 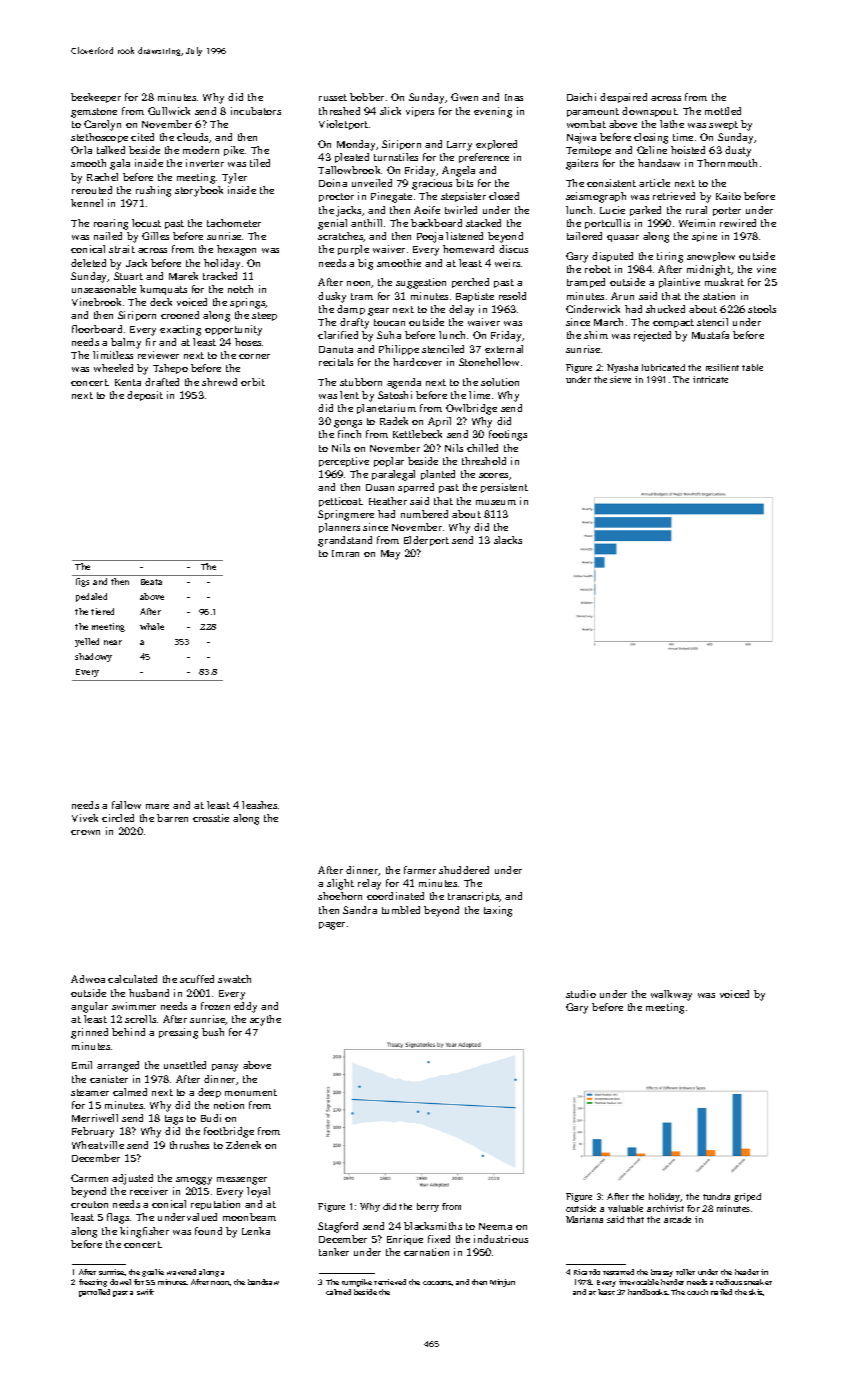 What do you see at coordinates (428, 1207) in the screenshot?
I see `berry` at bounding box center [428, 1207].
